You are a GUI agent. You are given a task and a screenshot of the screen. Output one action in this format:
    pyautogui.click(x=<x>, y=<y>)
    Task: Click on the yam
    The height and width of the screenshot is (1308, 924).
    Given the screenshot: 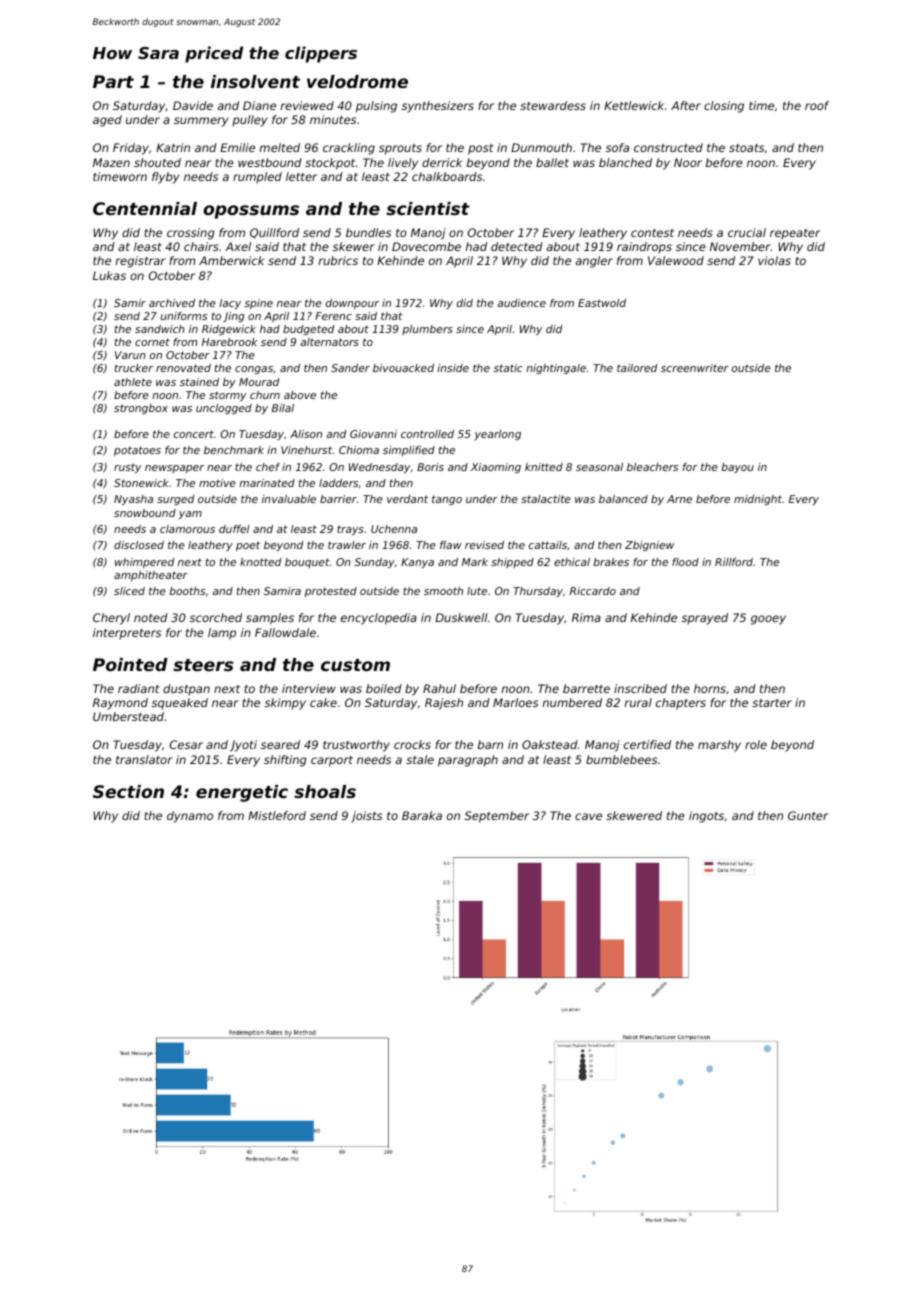 What is the action you would take?
    pyautogui.click(x=190, y=515)
